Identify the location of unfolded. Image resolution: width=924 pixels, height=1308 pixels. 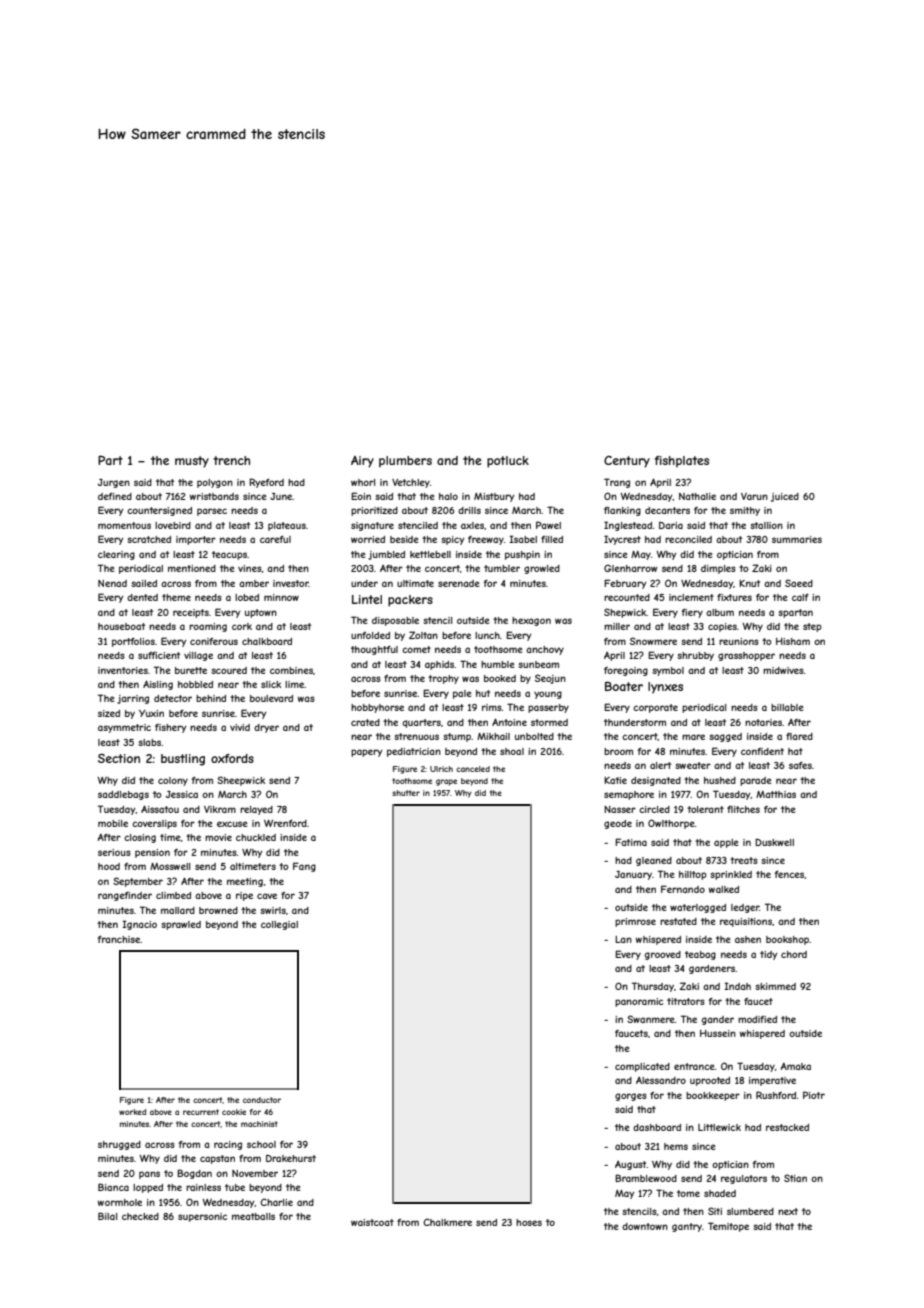
(370, 635).
